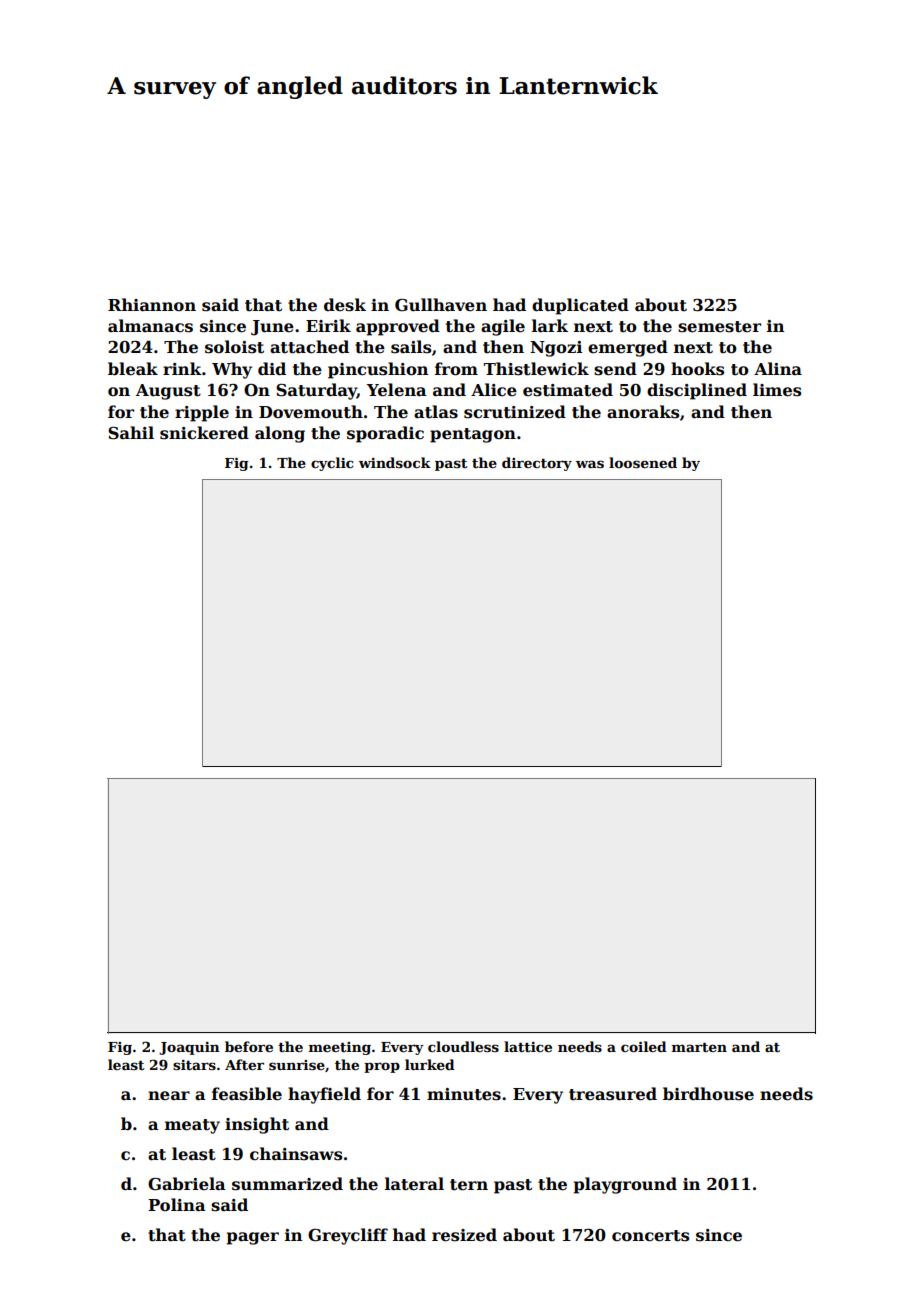  I want to click on cyclic, so click(332, 464).
